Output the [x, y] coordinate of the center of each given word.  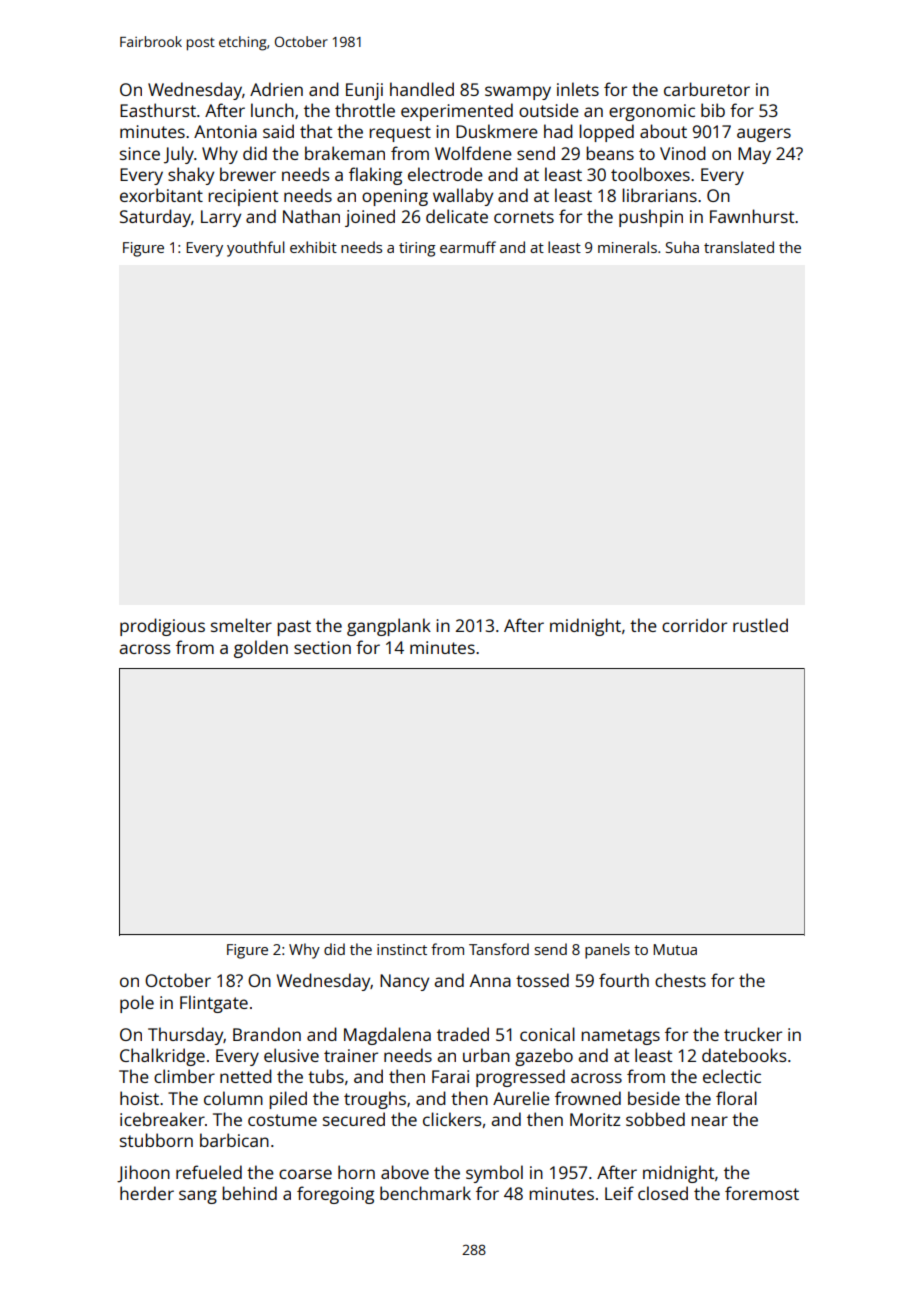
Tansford [499, 949]
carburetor [707, 89]
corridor [694, 625]
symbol [494, 1174]
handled [422, 89]
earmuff [468, 247]
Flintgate [214, 1004]
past [294, 628]
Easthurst [158, 110]
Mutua [675, 949]
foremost [762, 1193]
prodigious [162, 627]
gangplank [389, 627]
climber [184, 1076]
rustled [760, 625]
